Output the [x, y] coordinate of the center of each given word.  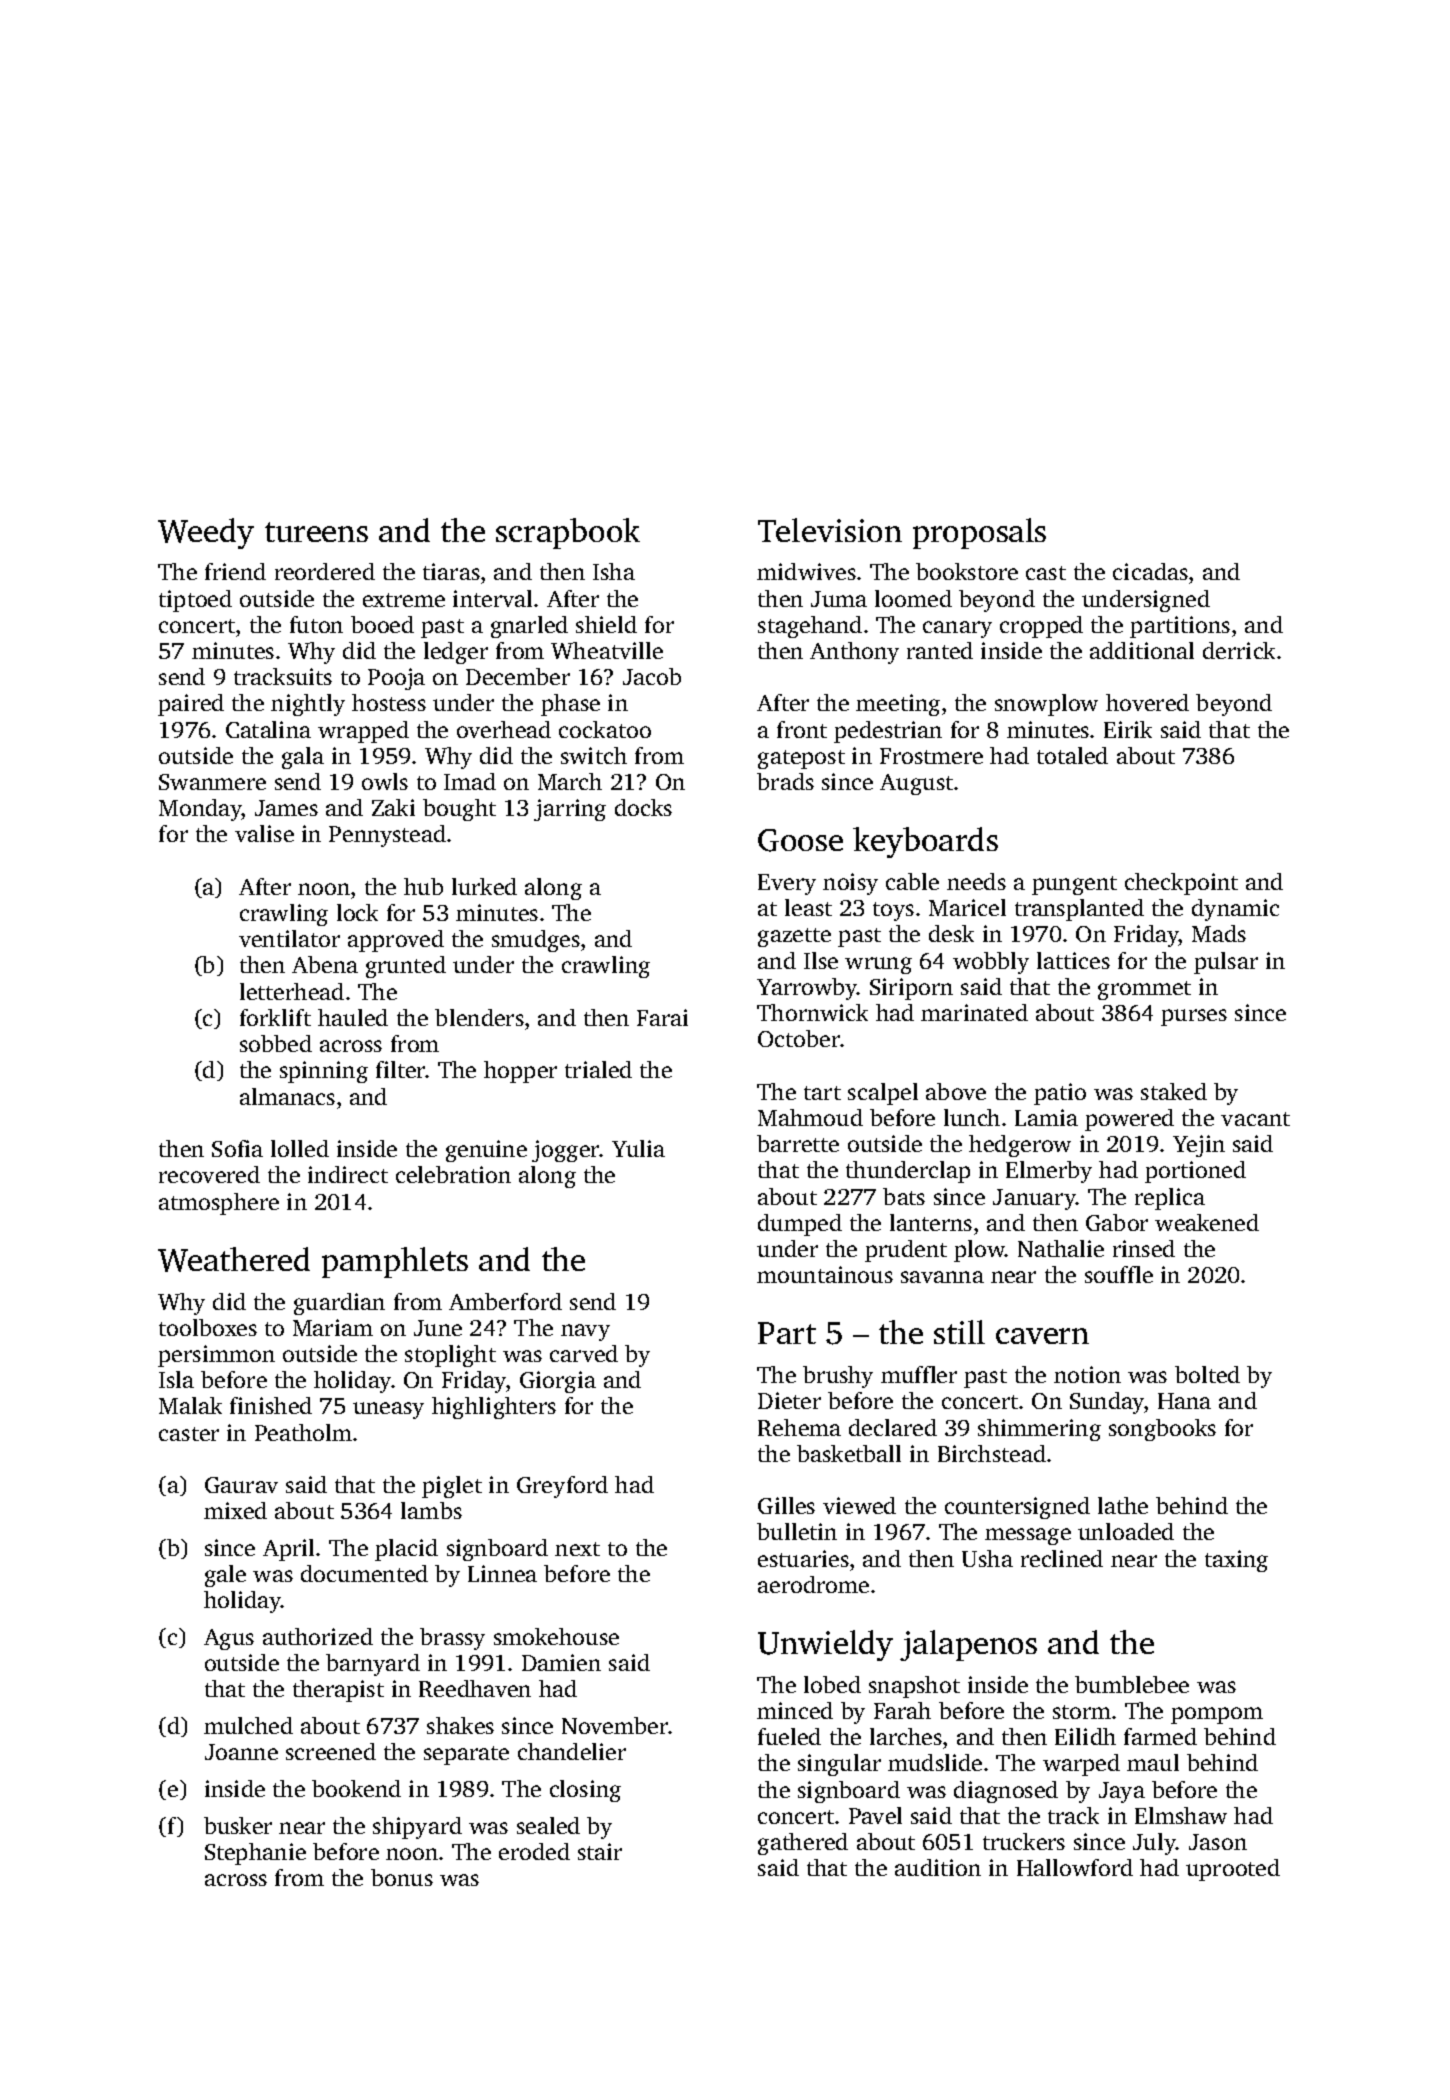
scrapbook [568, 533]
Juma [839, 599]
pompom [1217, 1715]
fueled [789, 1736]
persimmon [216, 1356]
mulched [248, 1725]
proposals [979, 533]
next [577, 1549]
